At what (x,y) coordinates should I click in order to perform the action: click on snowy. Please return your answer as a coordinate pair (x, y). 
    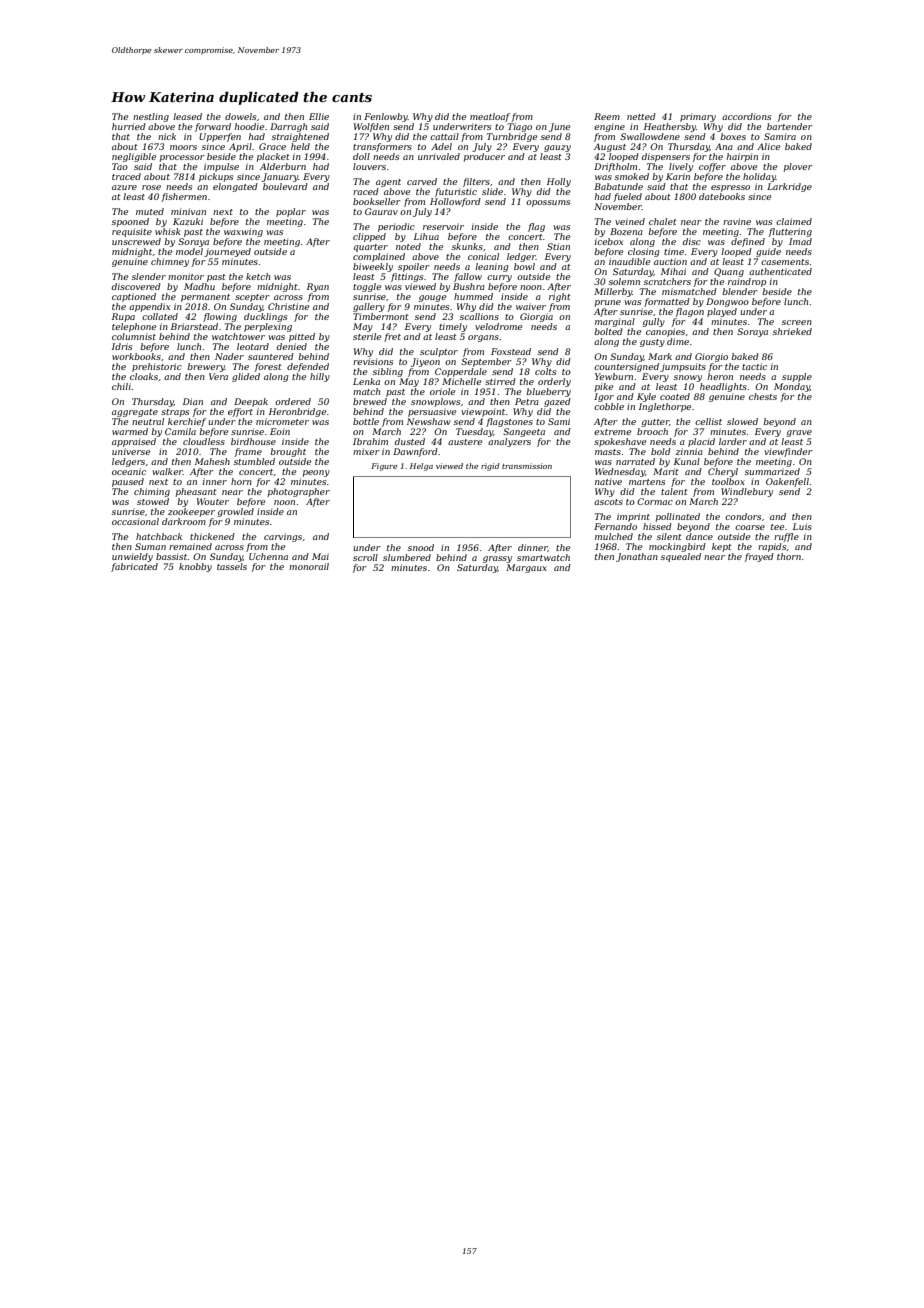
    Looking at the image, I should click on (688, 378).
